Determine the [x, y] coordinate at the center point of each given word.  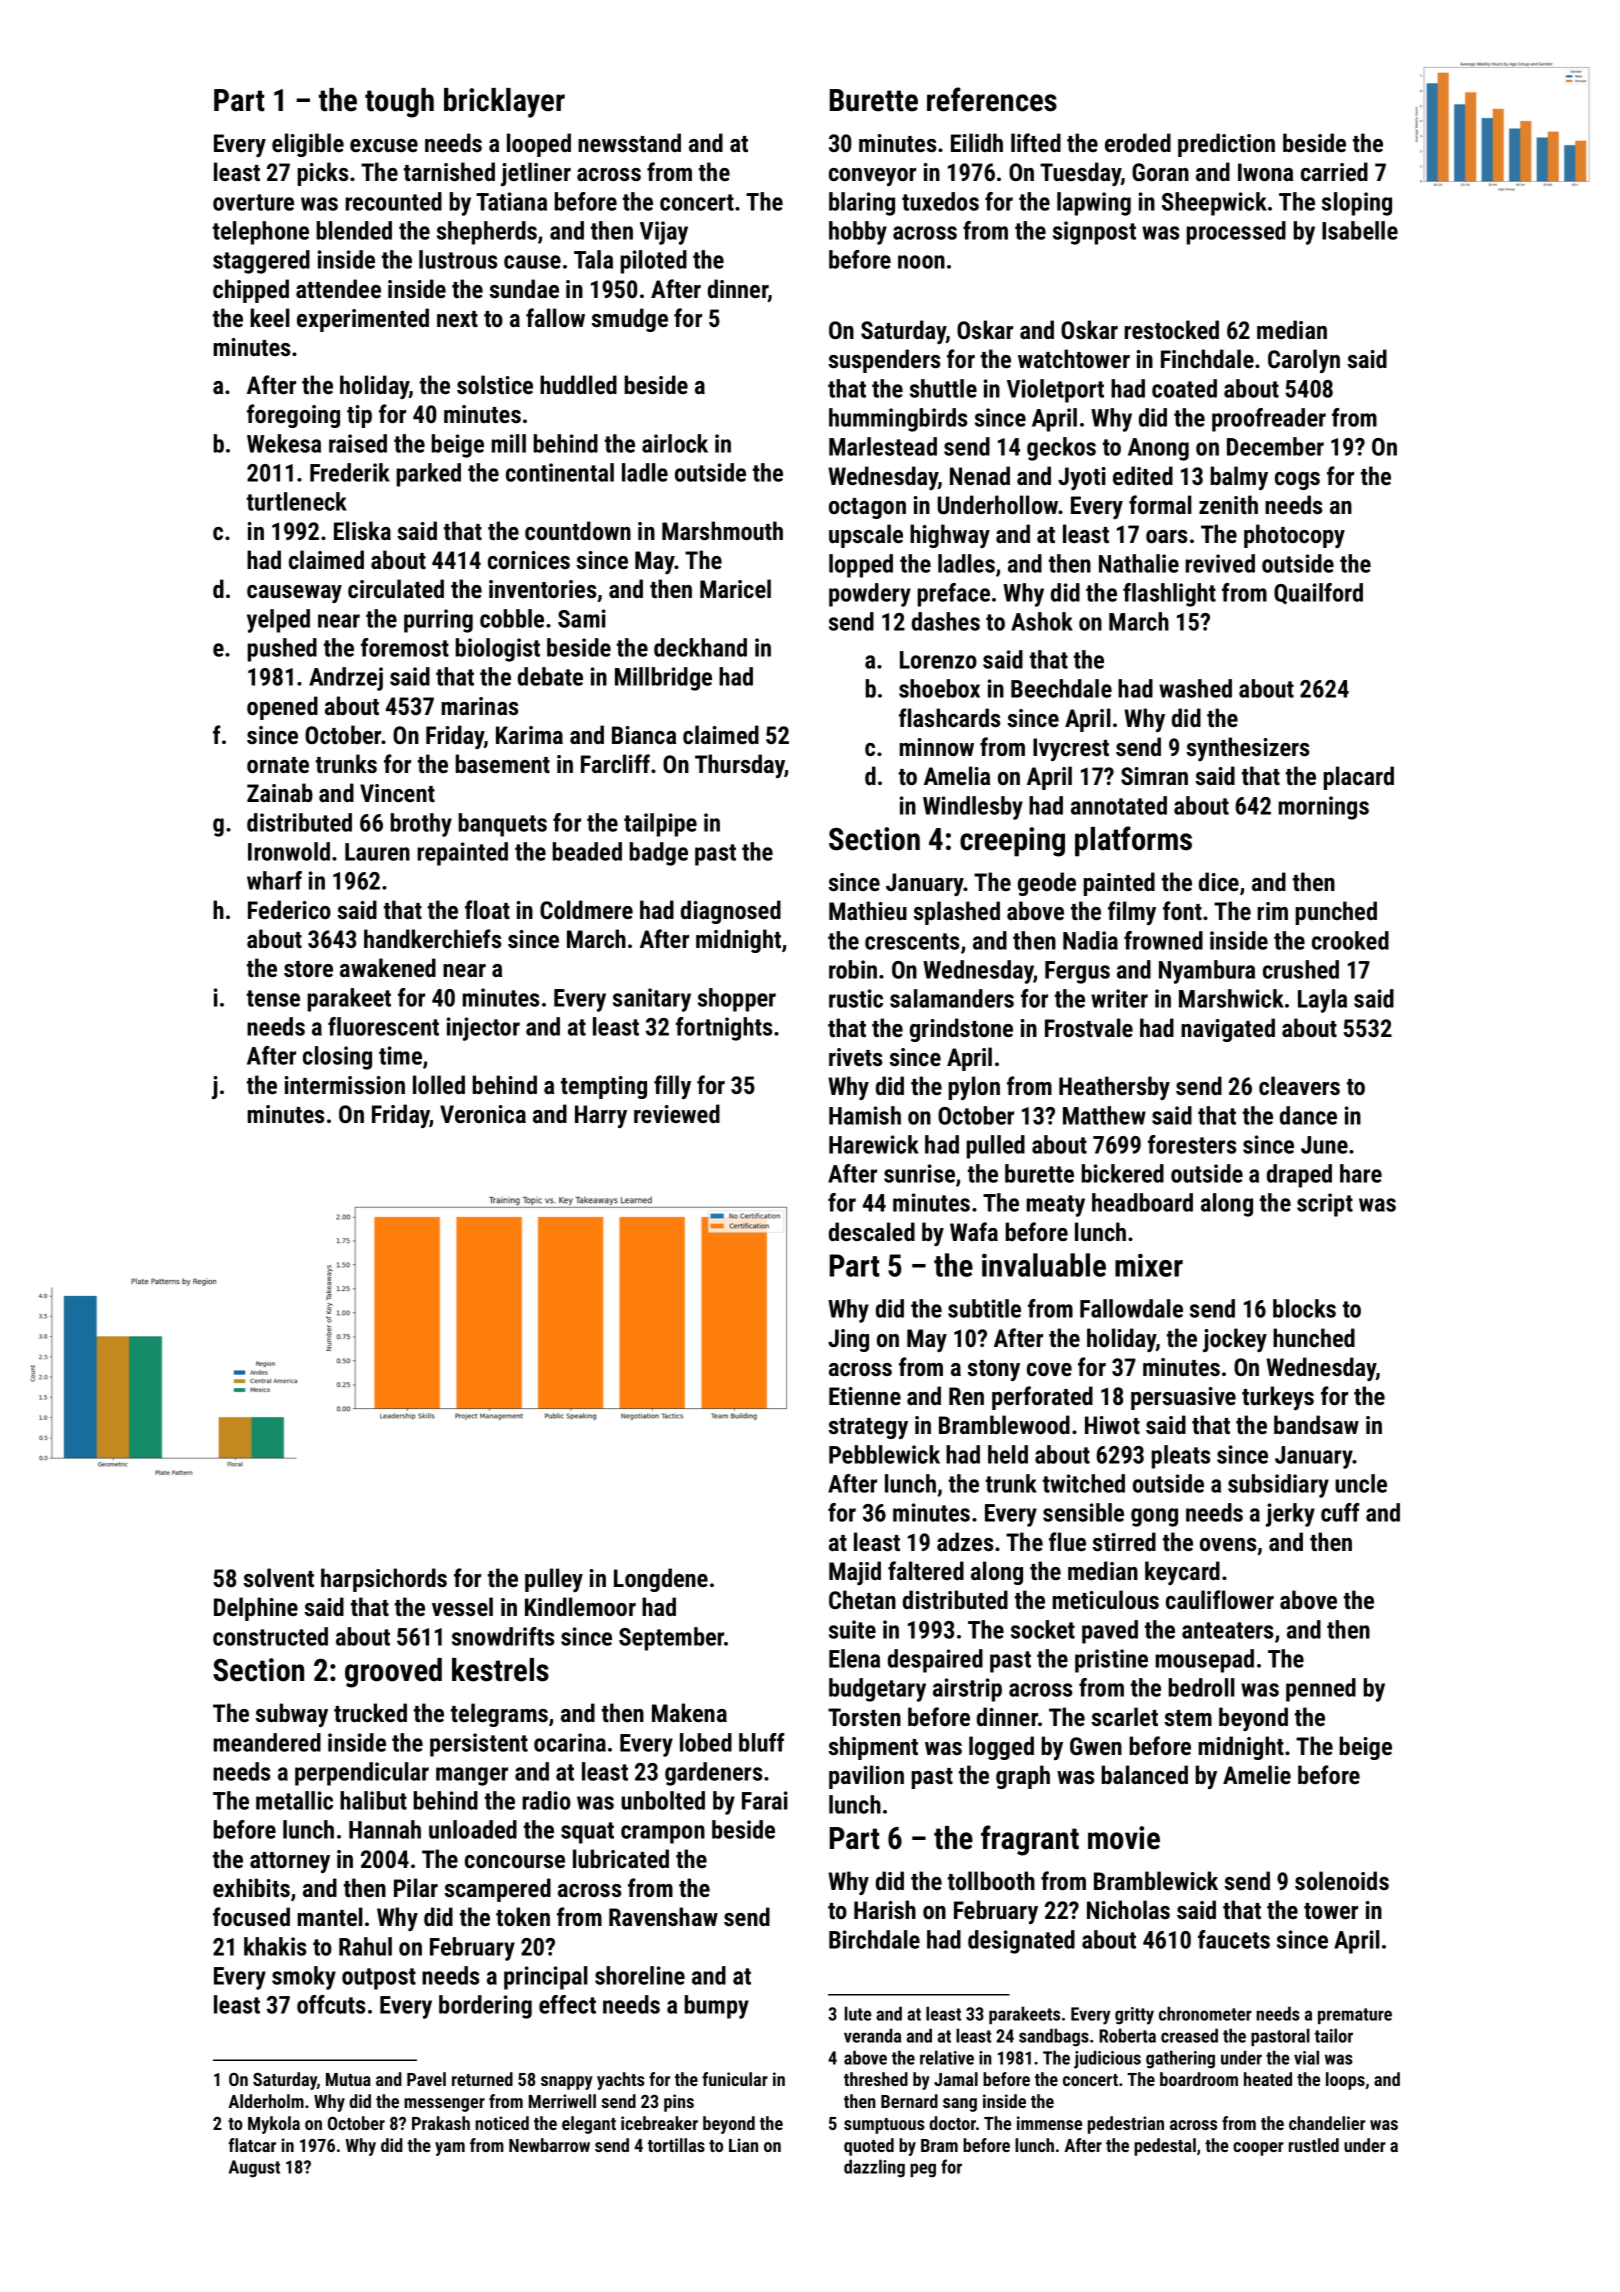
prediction [1226, 145]
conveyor [872, 177]
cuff [1340, 1512]
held [1008, 1454]
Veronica [483, 1114]
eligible [308, 145]
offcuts [331, 2004]
